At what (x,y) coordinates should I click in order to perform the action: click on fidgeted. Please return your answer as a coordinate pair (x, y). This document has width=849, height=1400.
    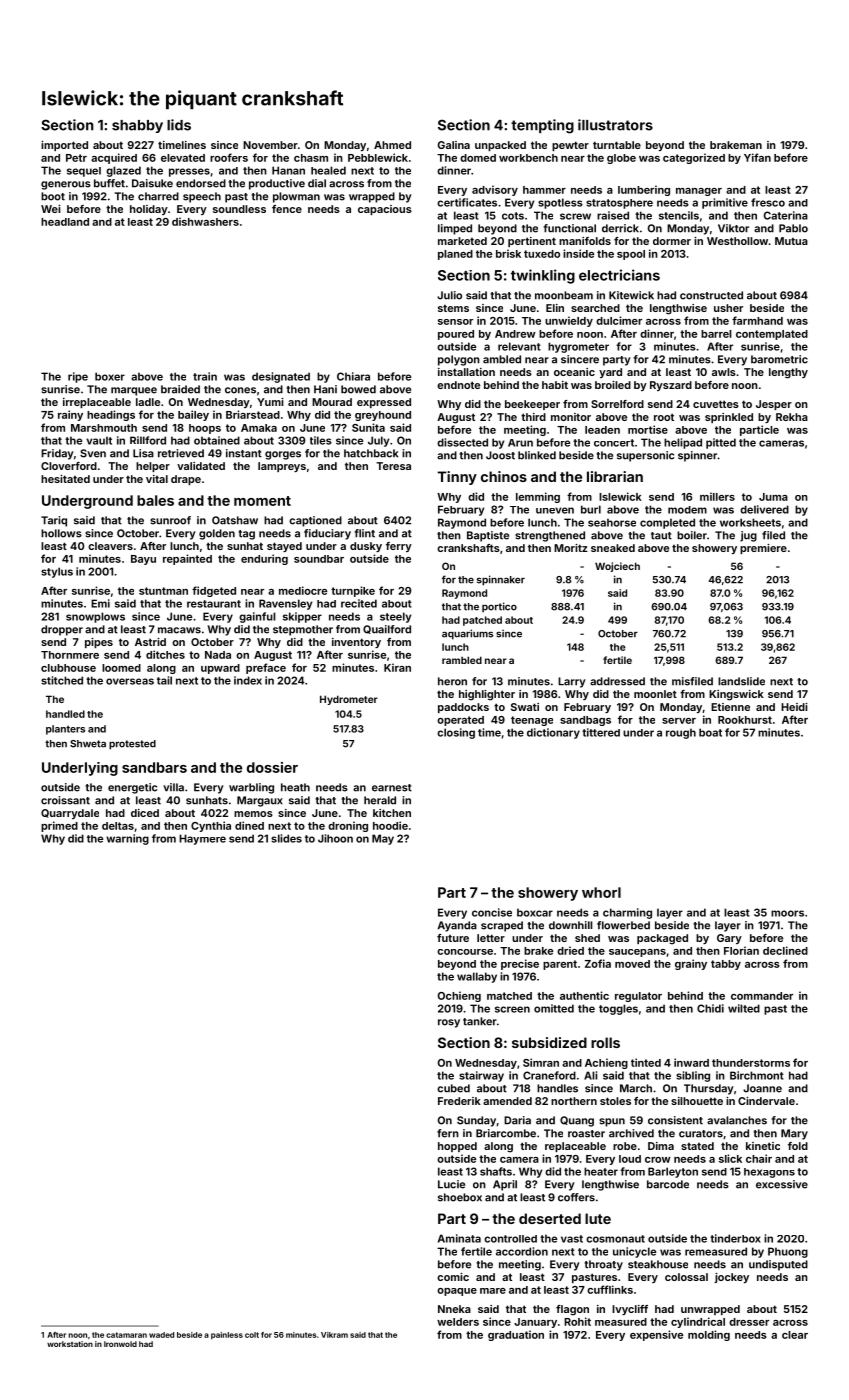
    Looking at the image, I should click on (214, 591).
